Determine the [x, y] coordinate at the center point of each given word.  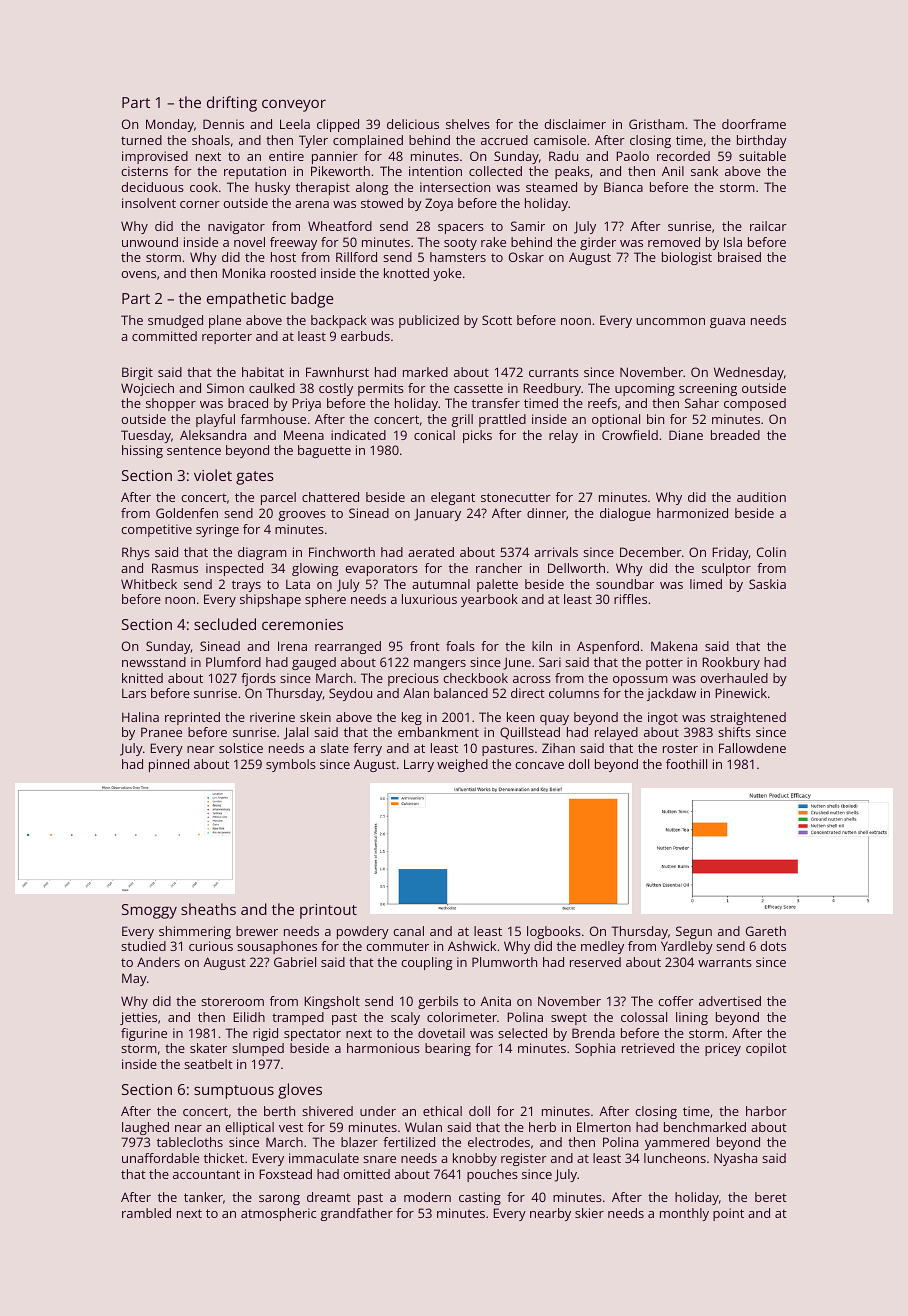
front [425, 646]
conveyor [294, 105]
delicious [413, 124]
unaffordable [160, 1158]
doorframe [754, 124]
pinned [169, 765]
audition [761, 497]
